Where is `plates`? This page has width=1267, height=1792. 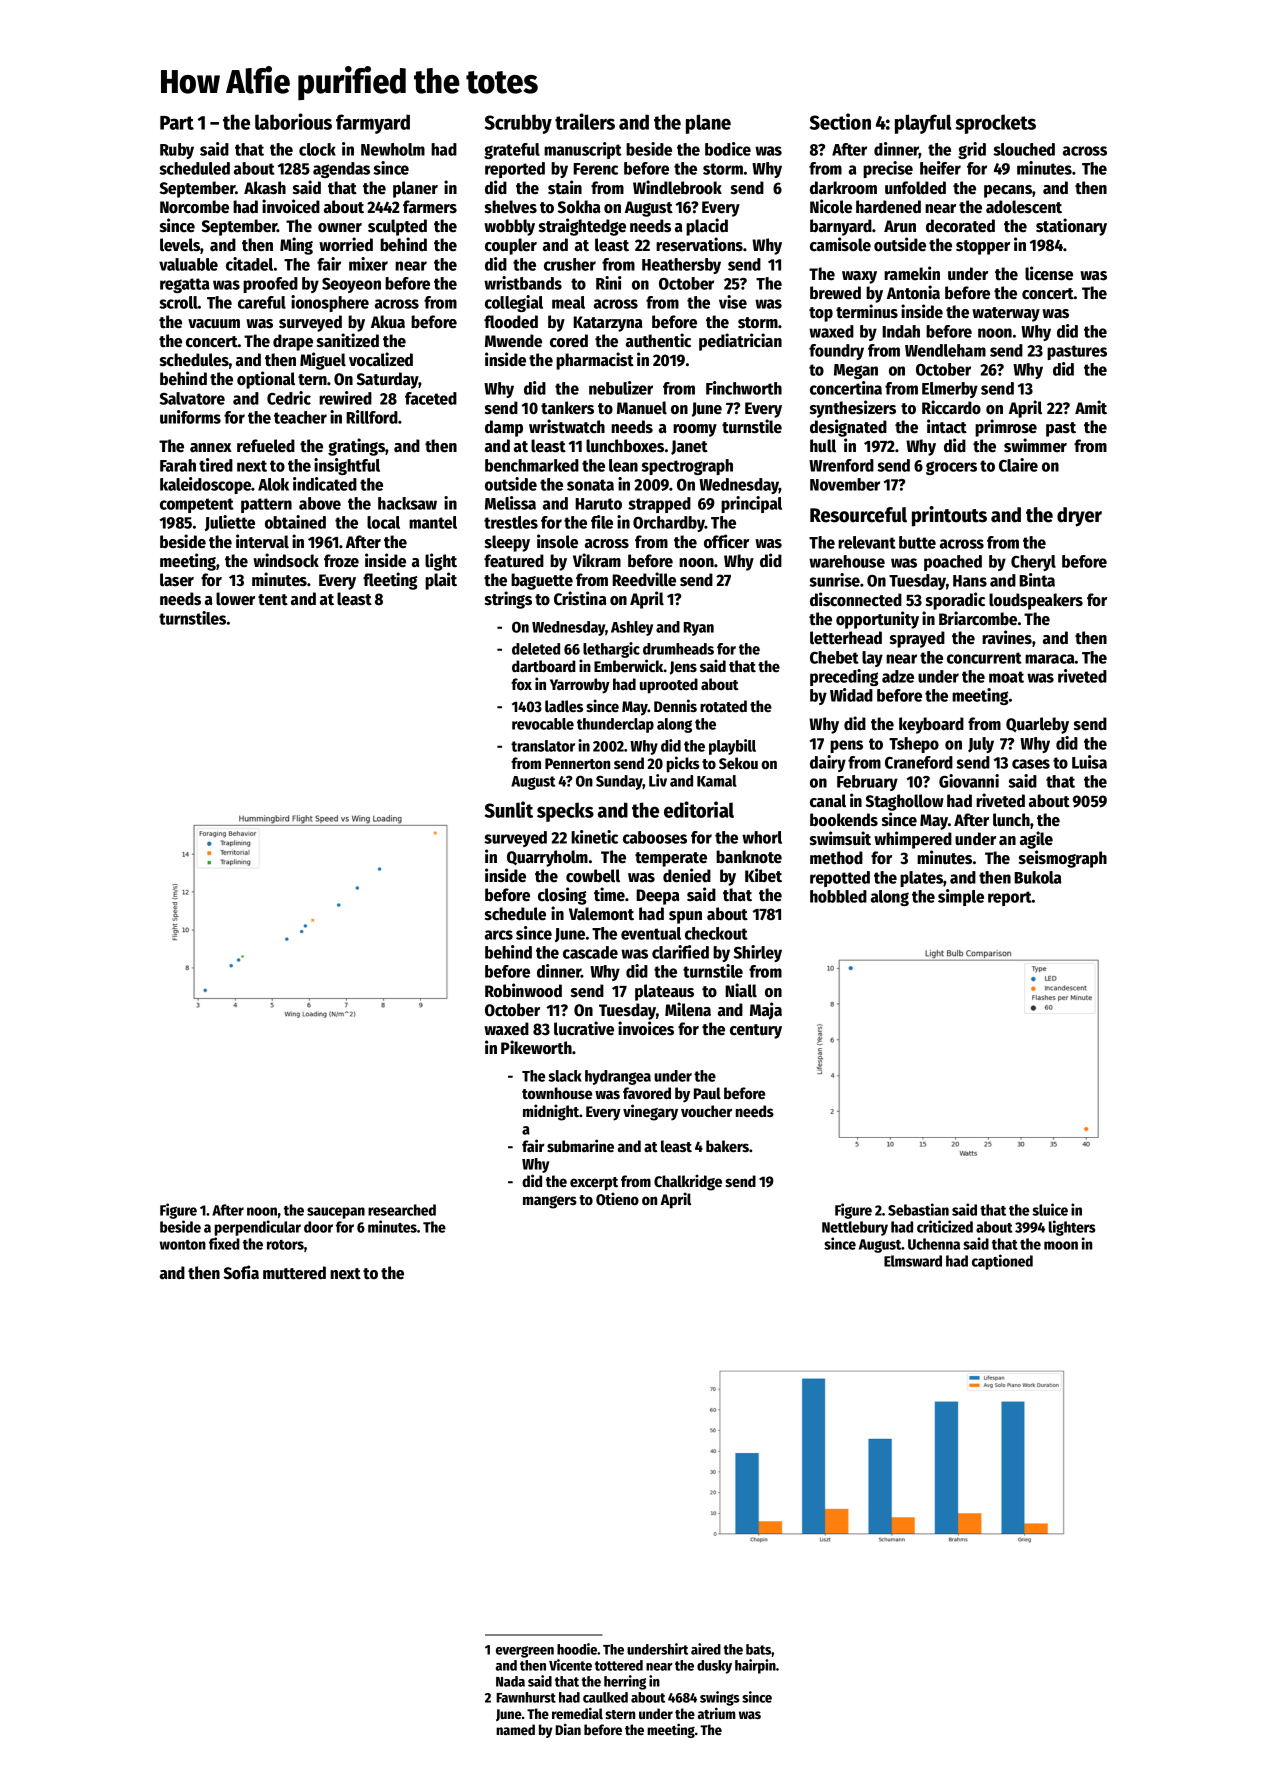 plates is located at coordinates (921, 879).
